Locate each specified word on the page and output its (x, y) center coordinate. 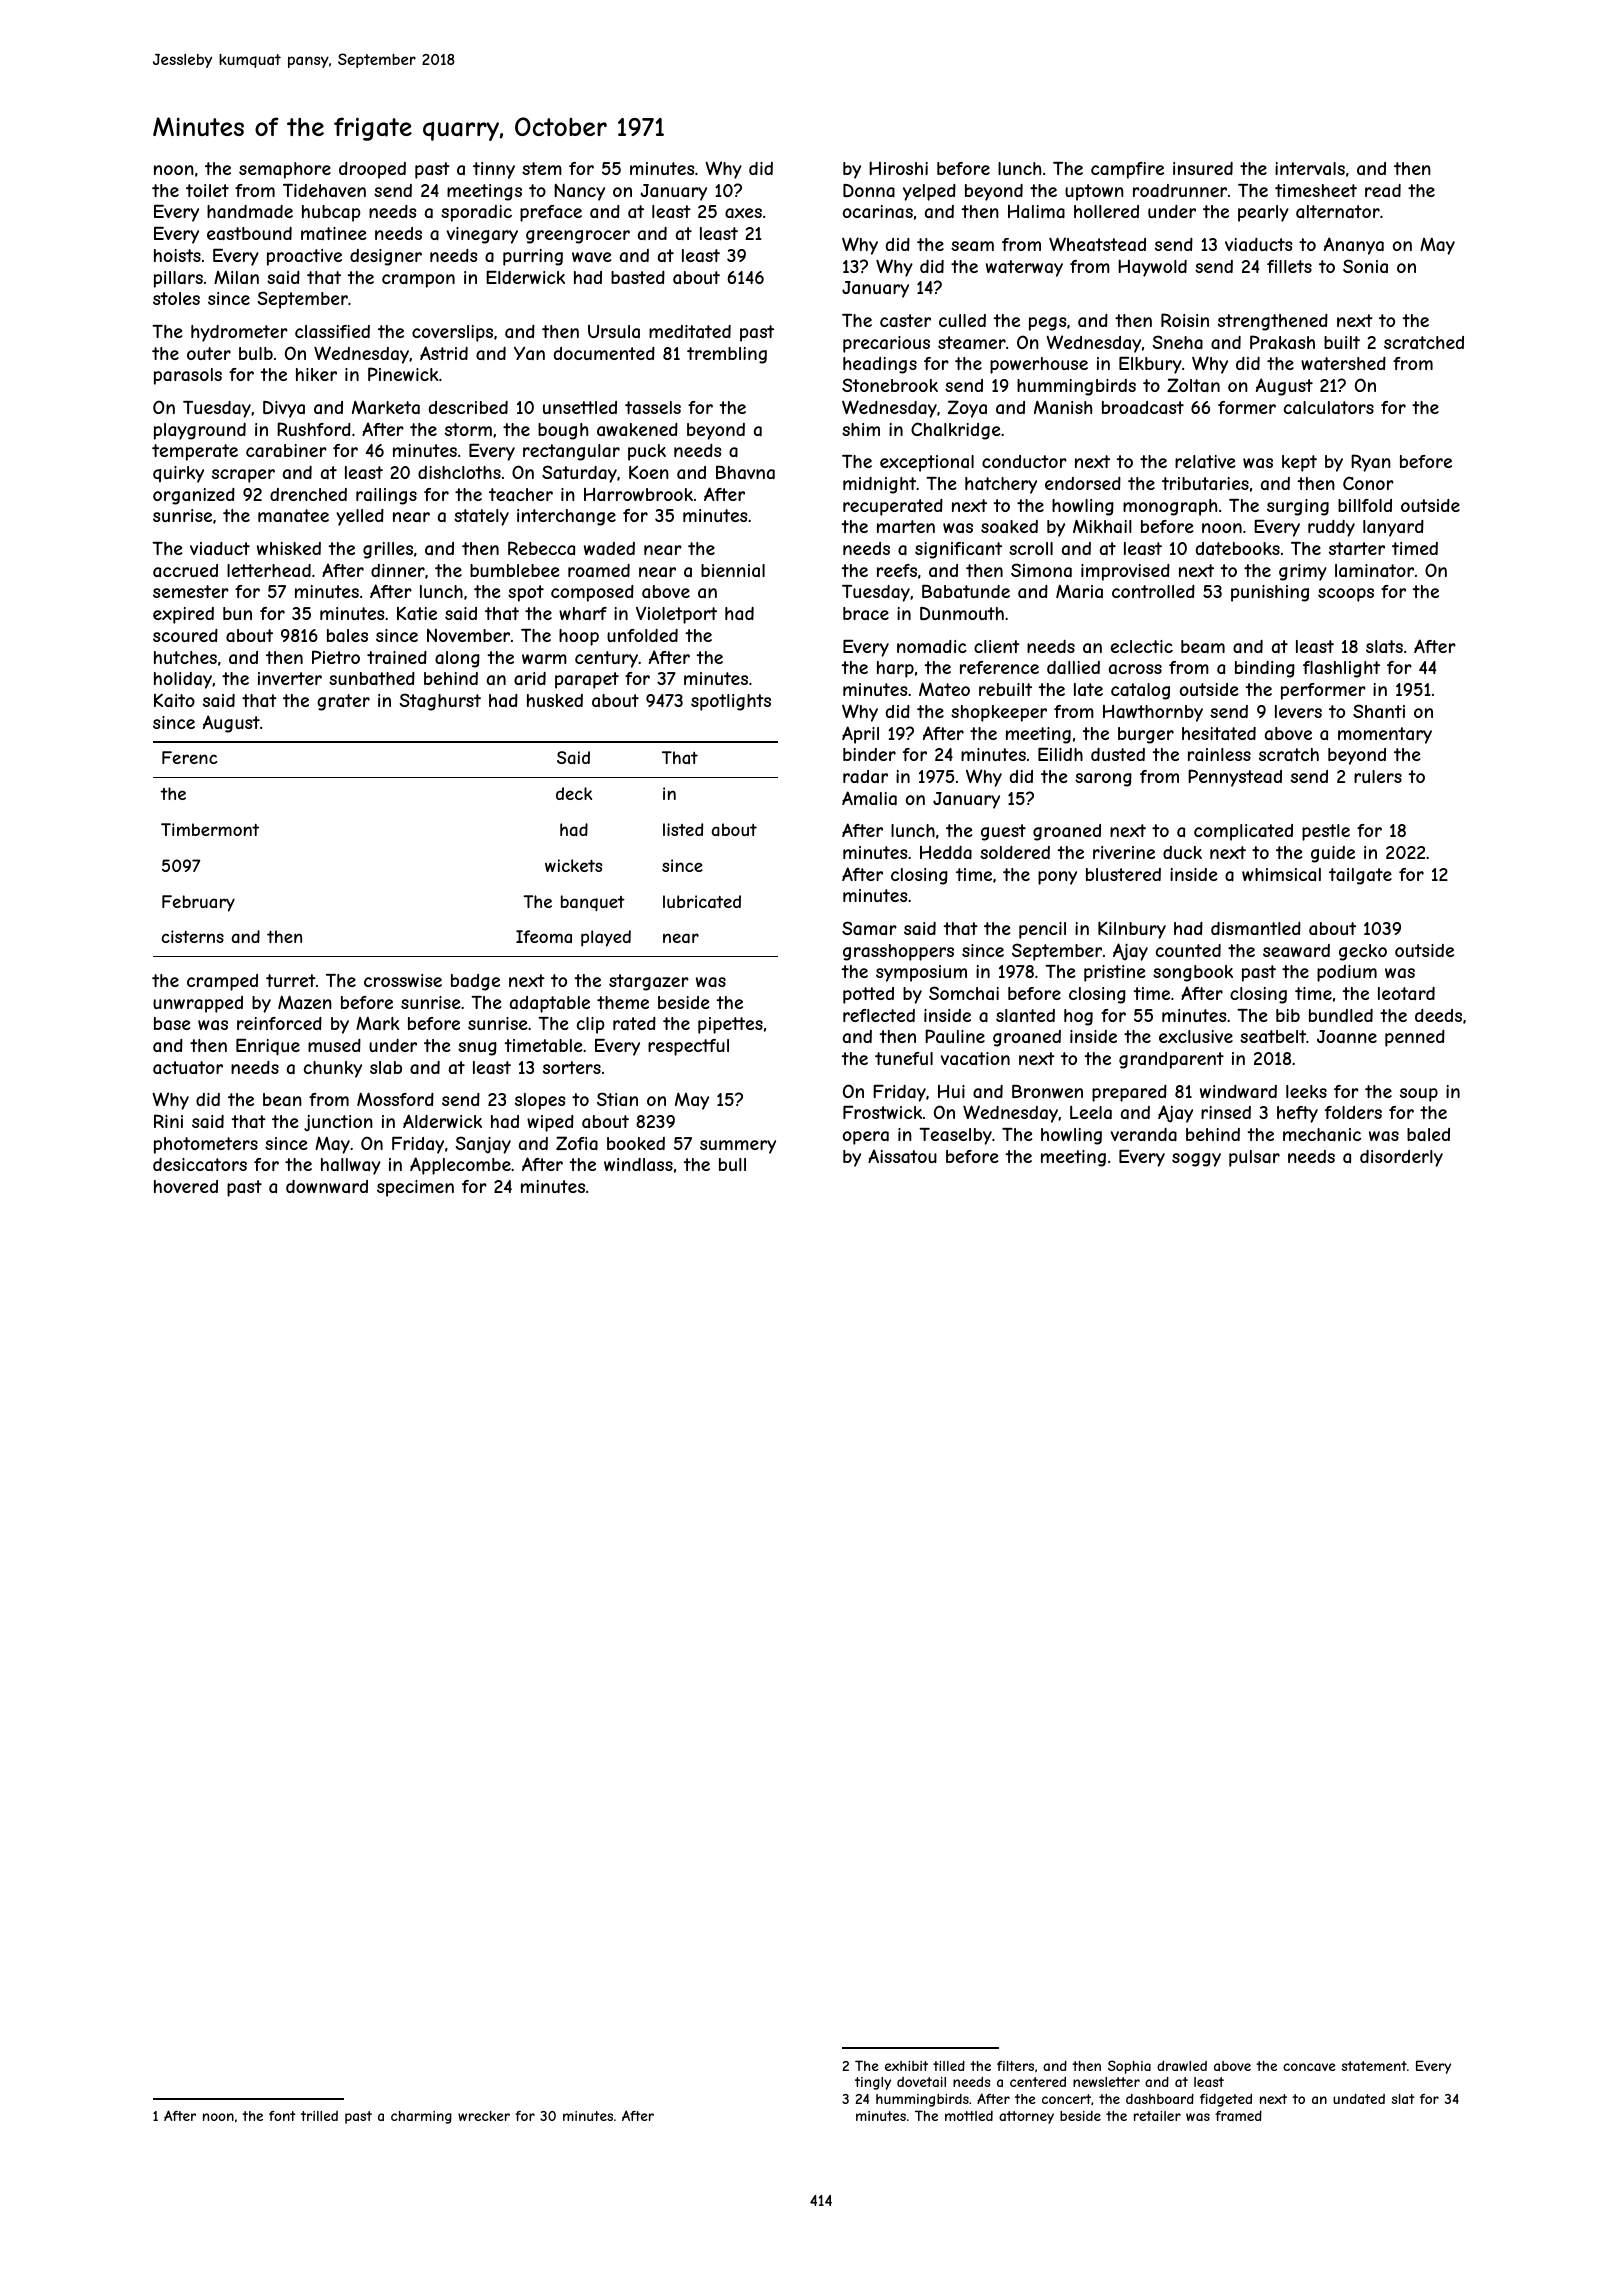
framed (1238, 2115)
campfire (1127, 170)
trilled (319, 2116)
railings (386, 496)
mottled (969, 2116)
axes (743, 213)
